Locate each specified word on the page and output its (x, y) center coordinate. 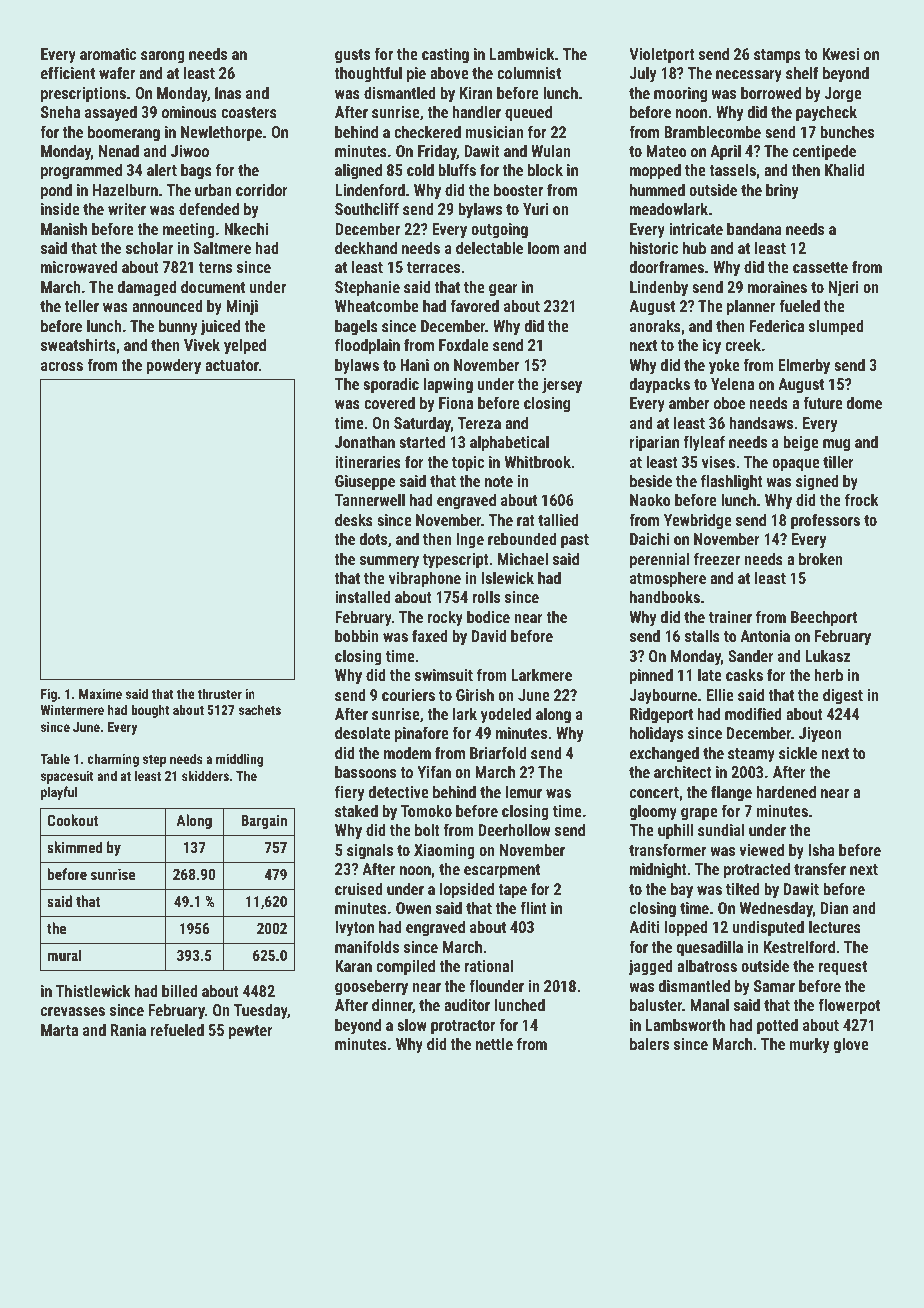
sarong (163, 57)
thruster (219, 693)
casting (445, 56)
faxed (430, 635)
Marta (59, 1030)
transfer (820, 868)
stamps (777, 56)
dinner (392, 1006)
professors (825, 521)
